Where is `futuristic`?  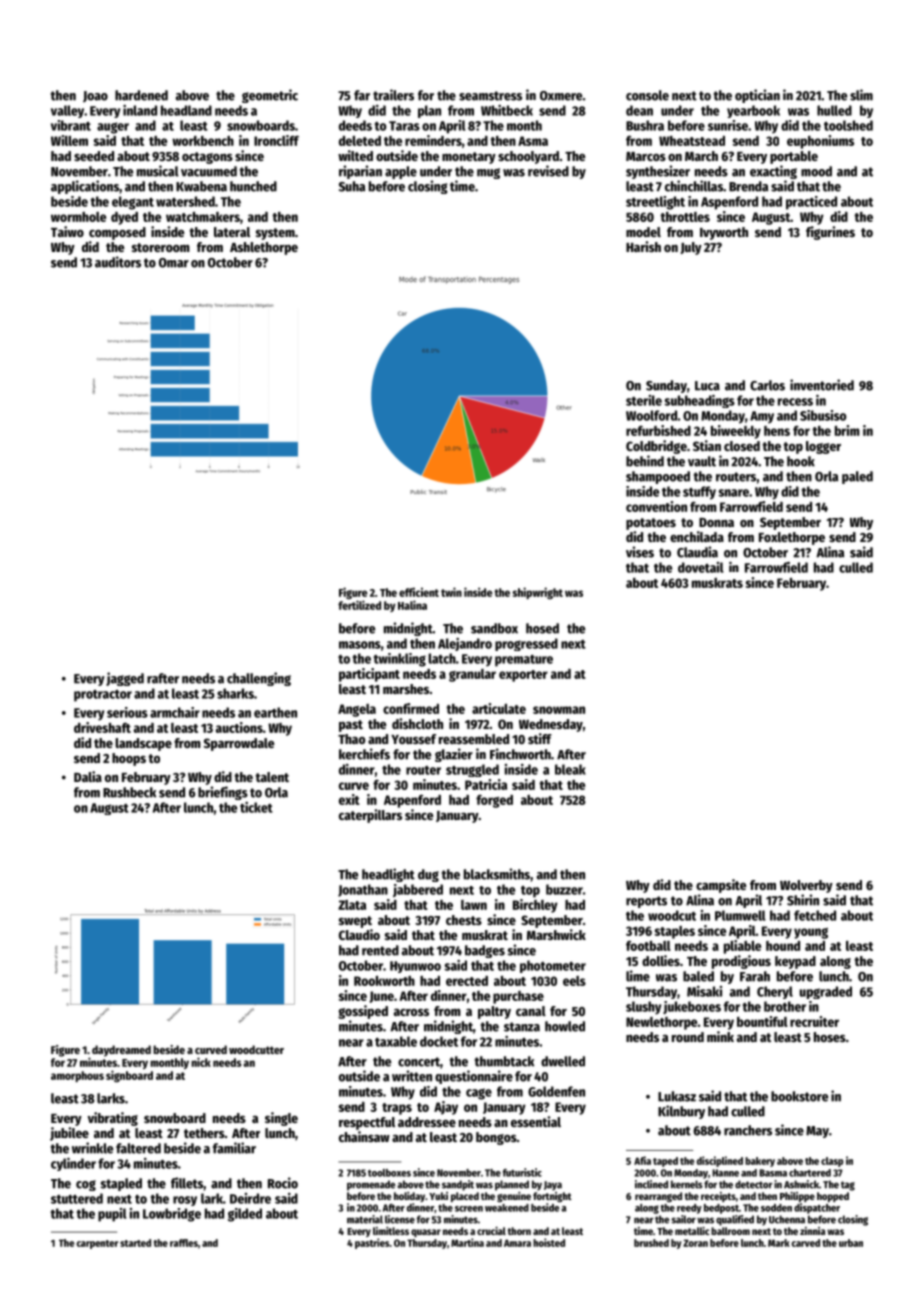
futuristic is located at coordinates (522, 1172).
